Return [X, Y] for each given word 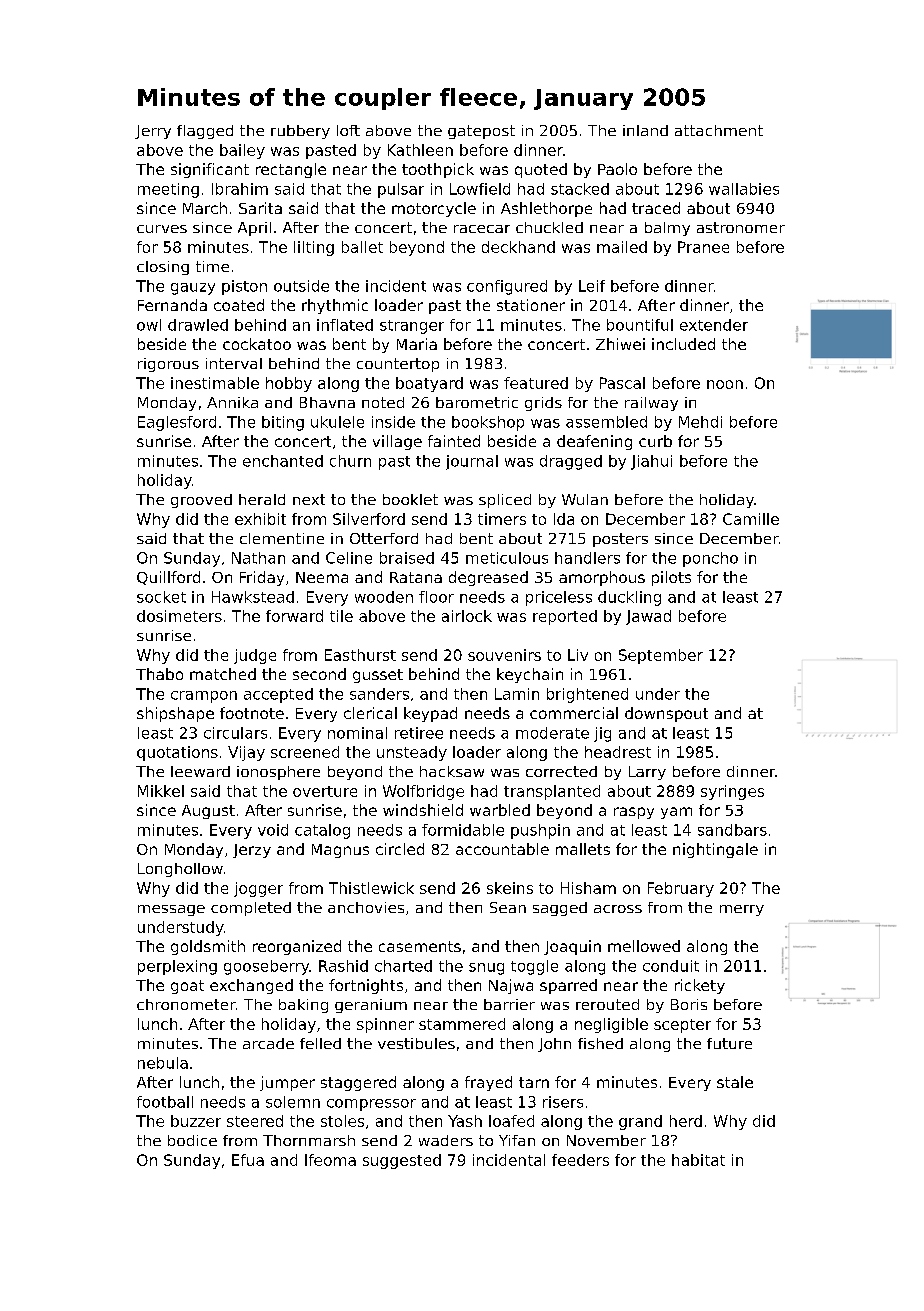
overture [325, 791]
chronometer [186, 1004]
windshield [423, 810]
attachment [719, 130]
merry [742, 910]
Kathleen [420, 150]
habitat [698, 1160]
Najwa [511, 986]
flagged [205, 132]
